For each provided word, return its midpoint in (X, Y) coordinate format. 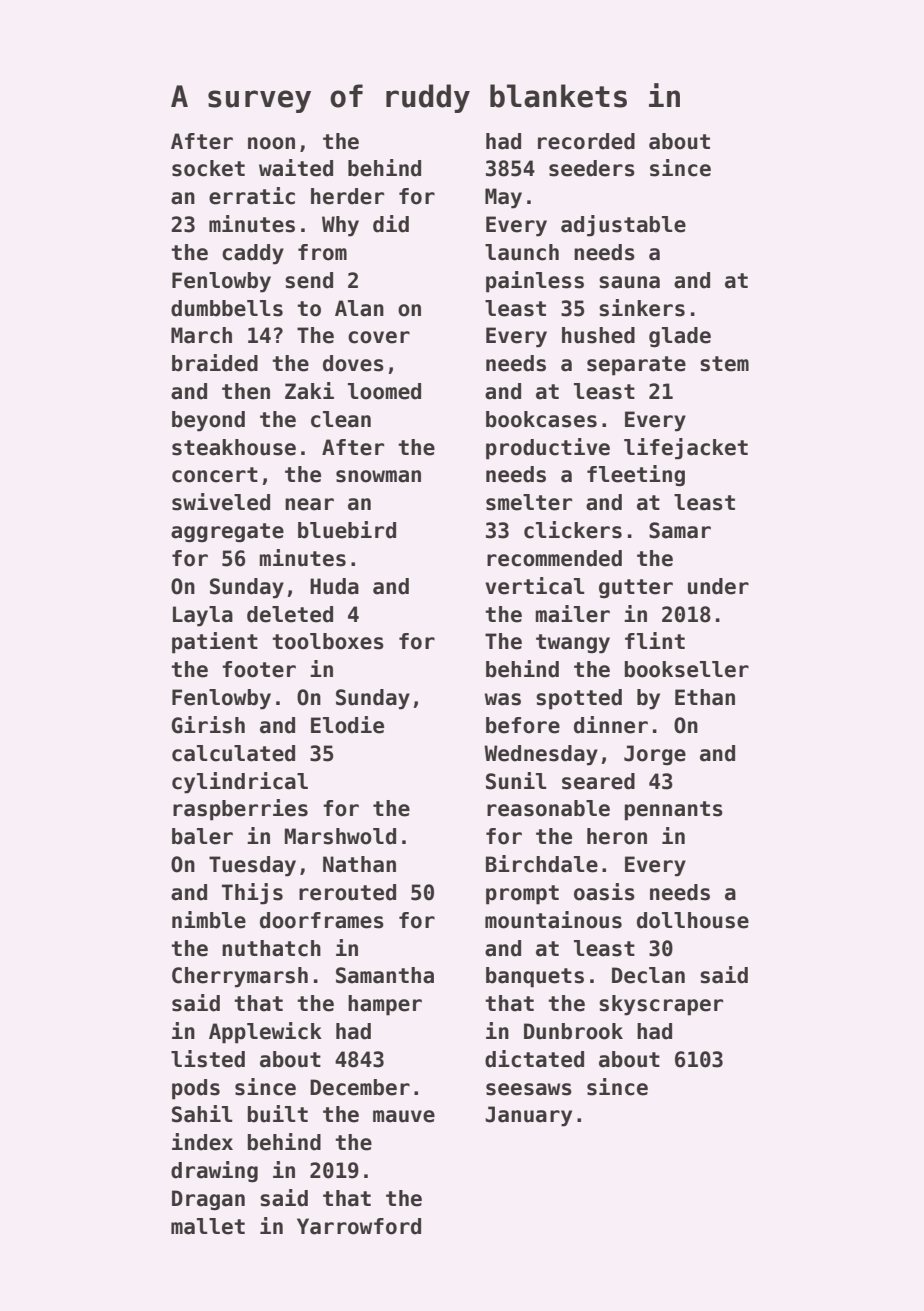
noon (271, 143)
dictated (534, 1059)
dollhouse (693, 920)
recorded (586, 141)
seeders (592, 168)
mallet (208, 1226)
